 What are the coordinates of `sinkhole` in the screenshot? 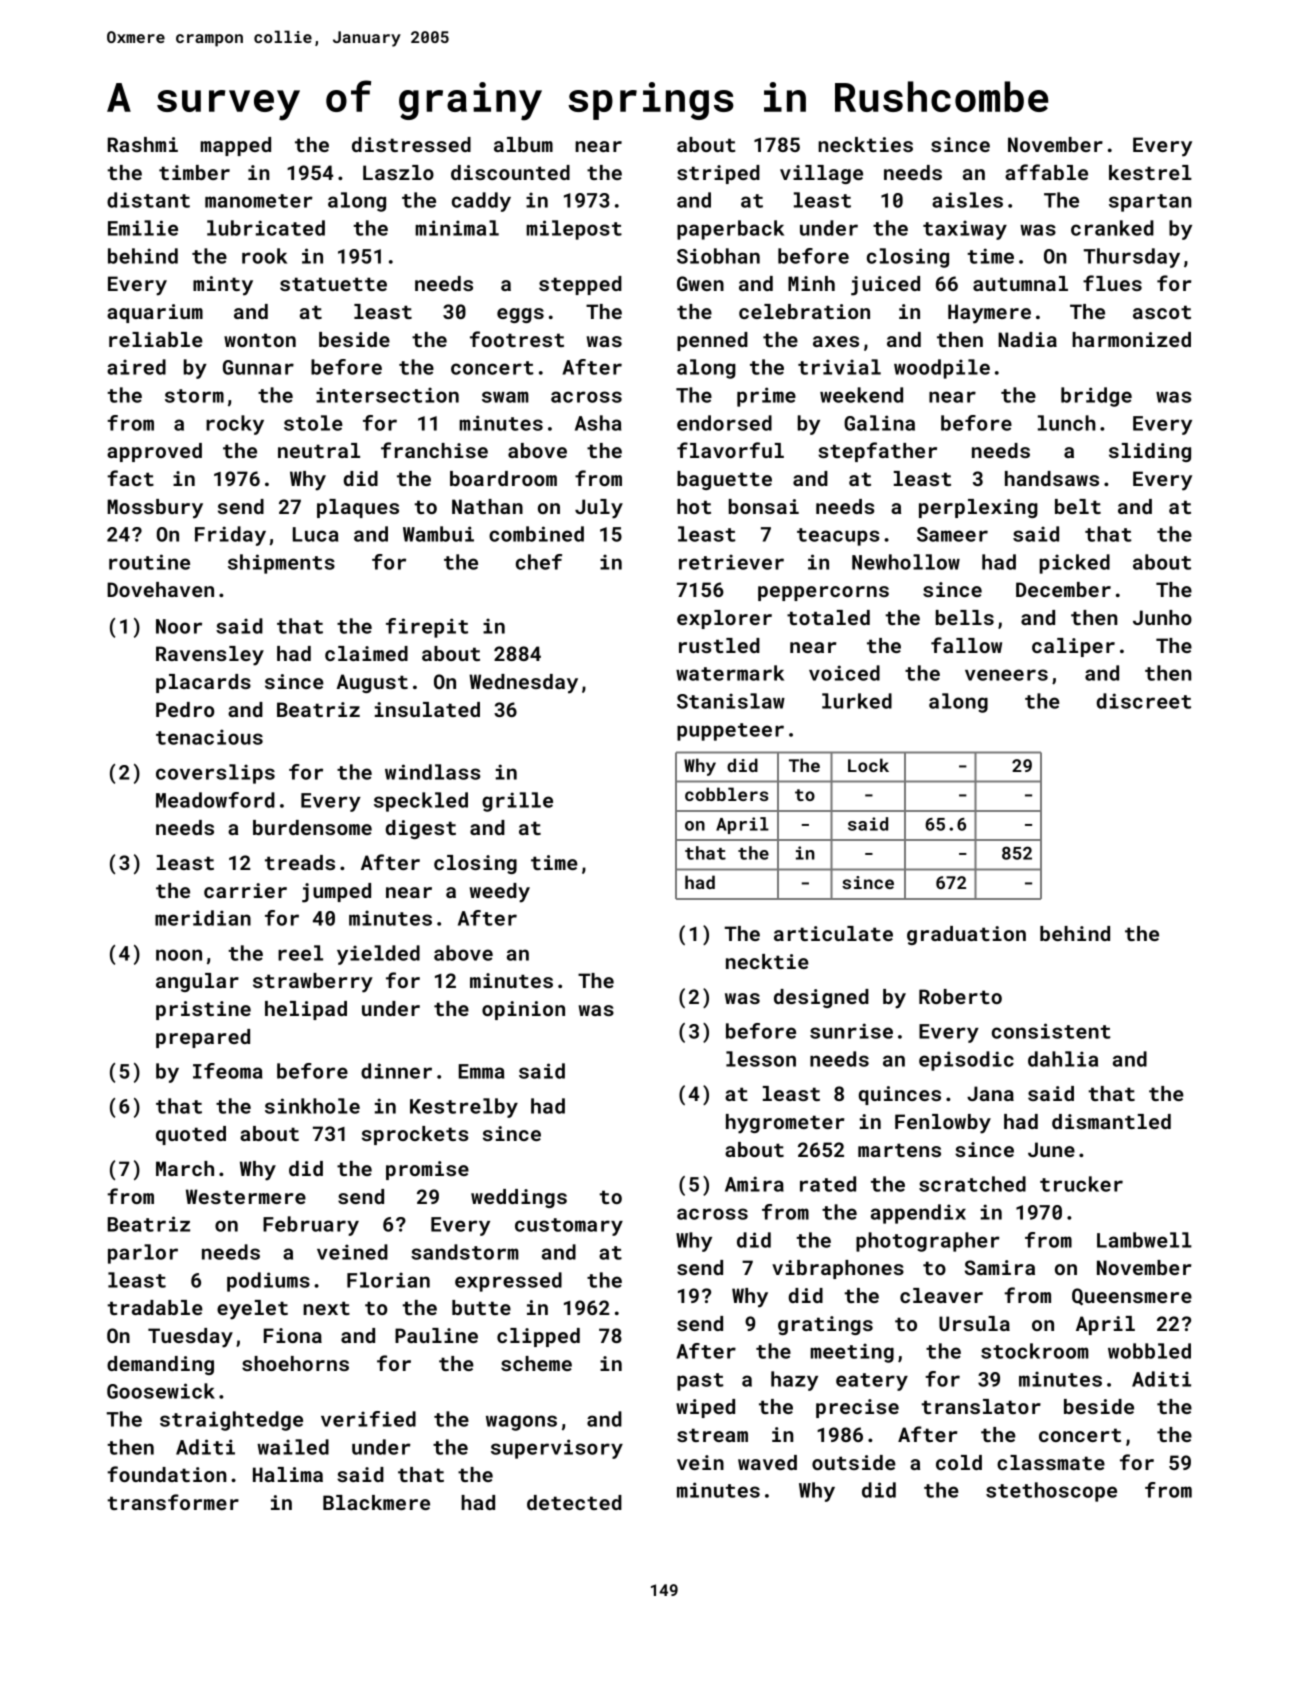 It's located at (312, 1106).
